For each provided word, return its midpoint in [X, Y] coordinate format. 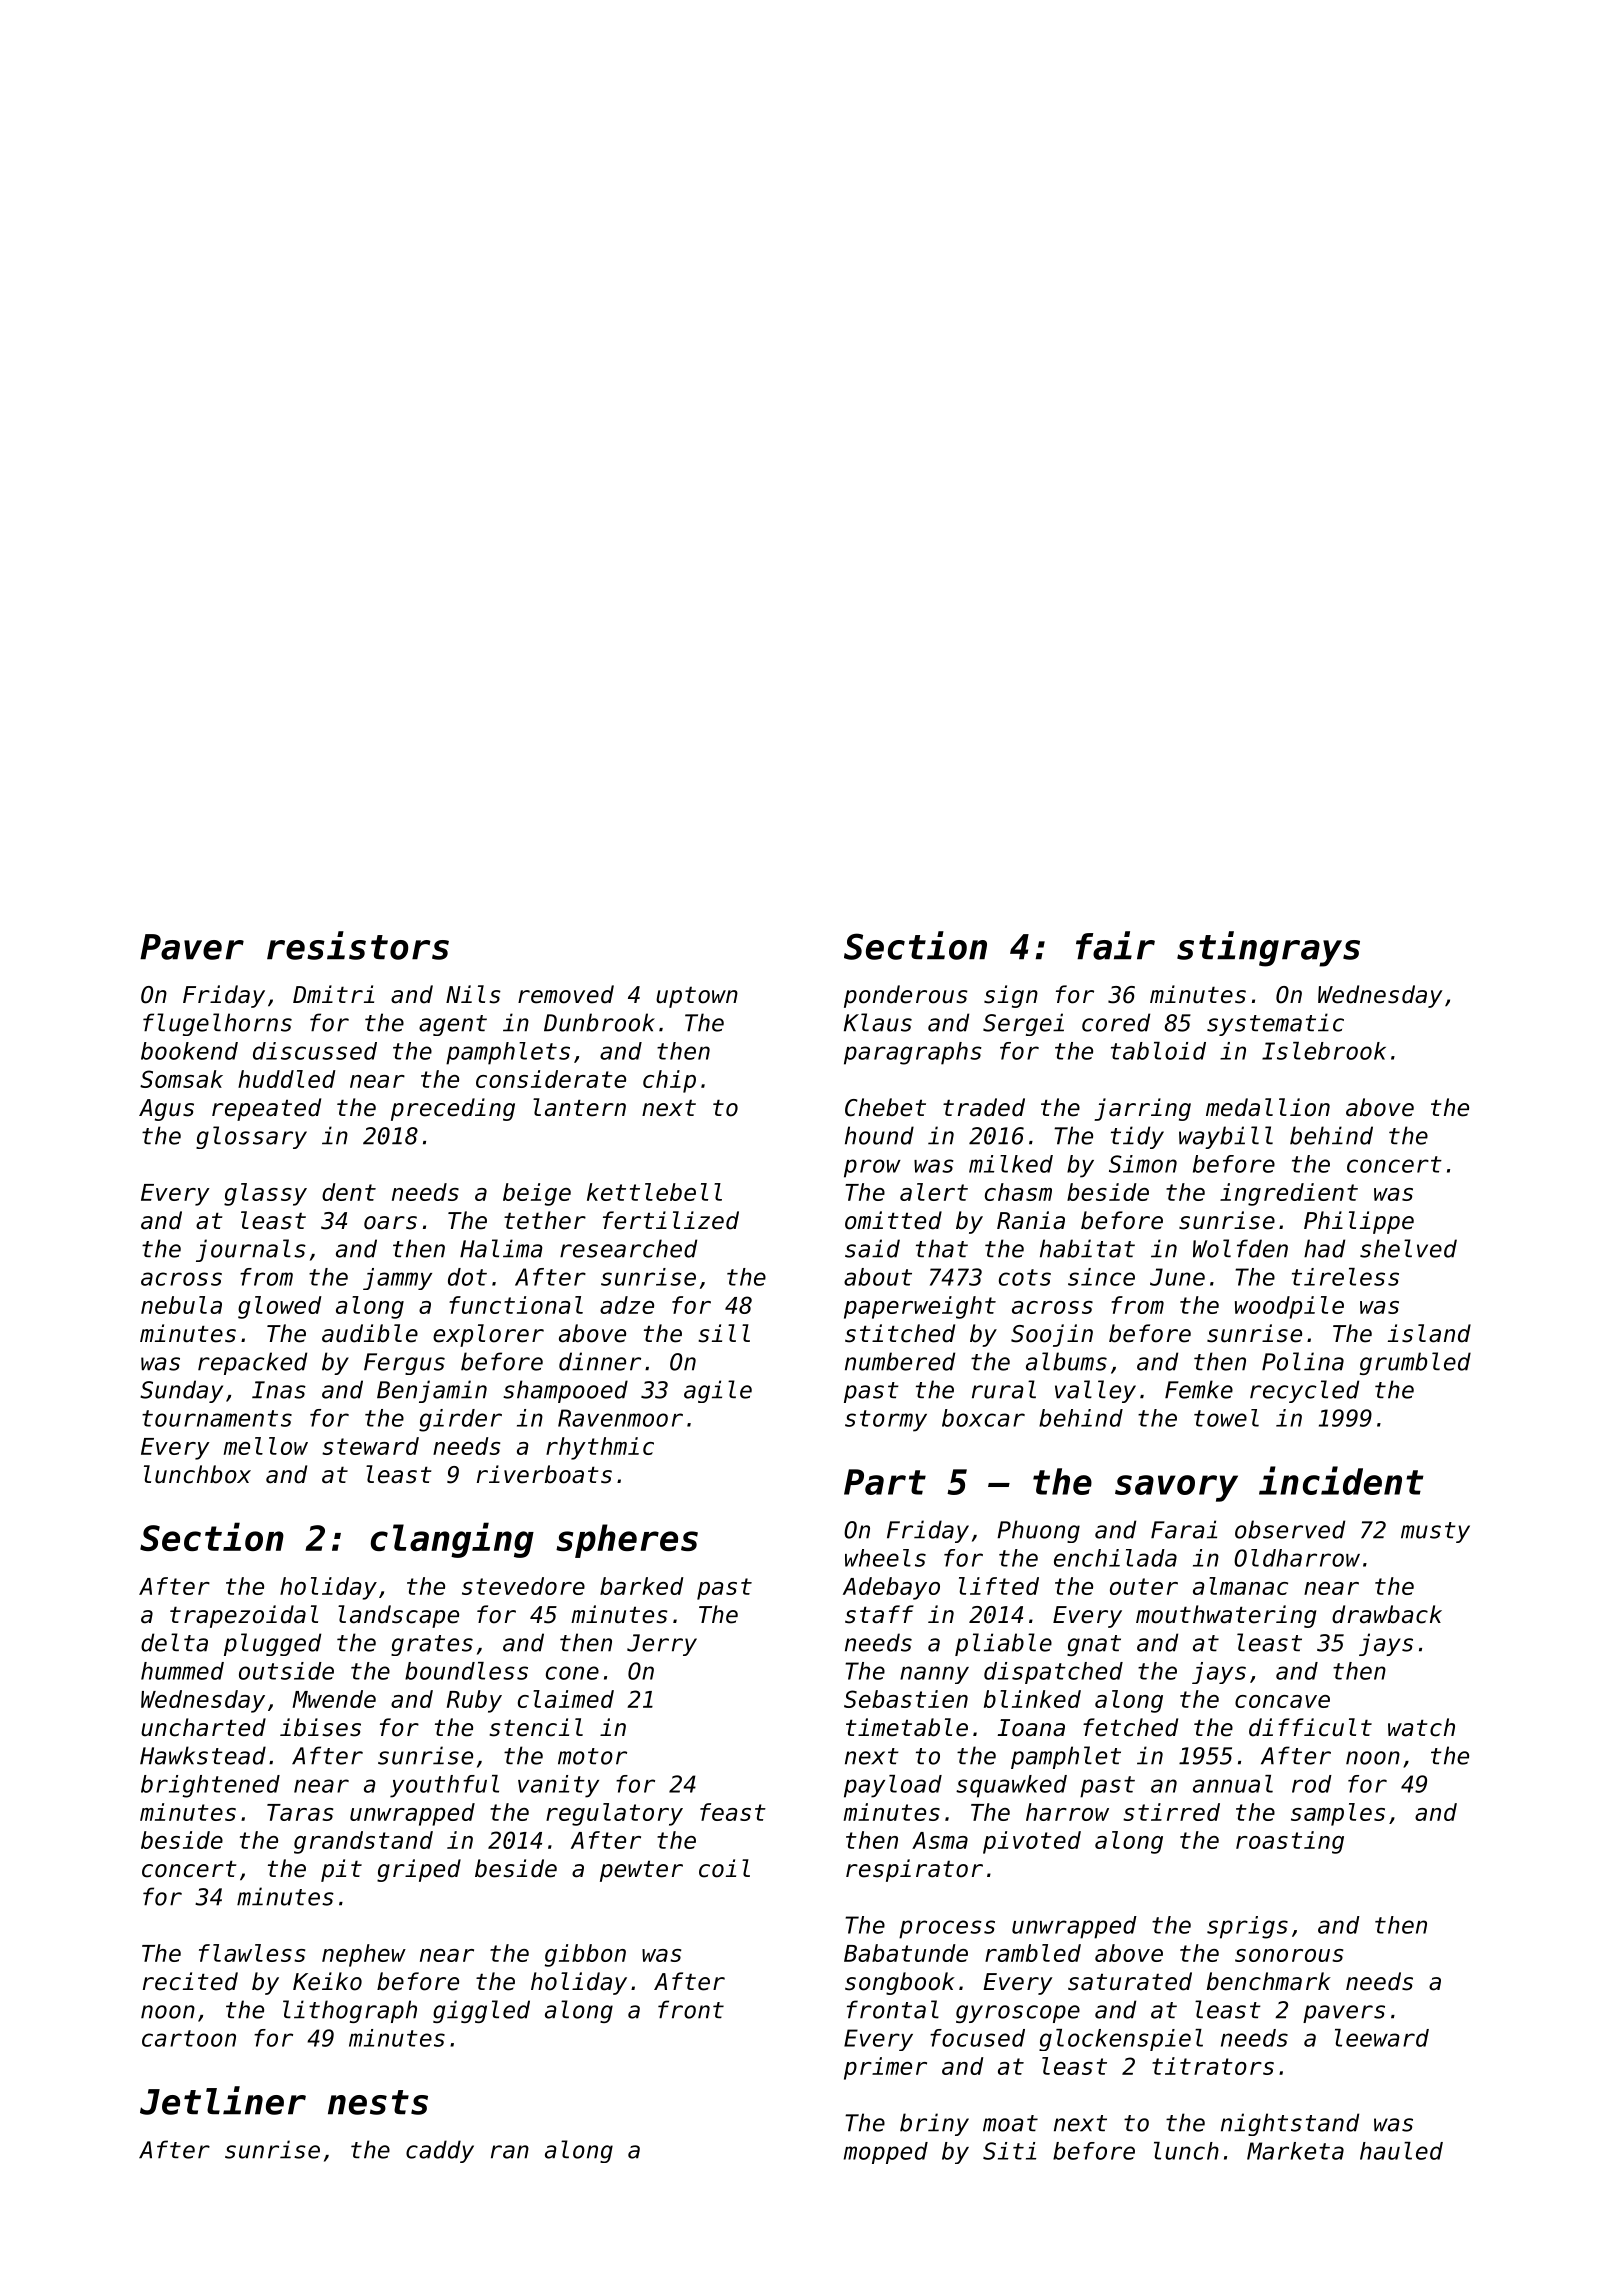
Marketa [1295, 2151]
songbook [900, 1983]
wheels [885, 1558]
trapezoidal [244, 1616]
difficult [1310, 1727]
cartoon [189, 2038]
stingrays [1268, 949]
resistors [358, 945]
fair [1115, 945]
